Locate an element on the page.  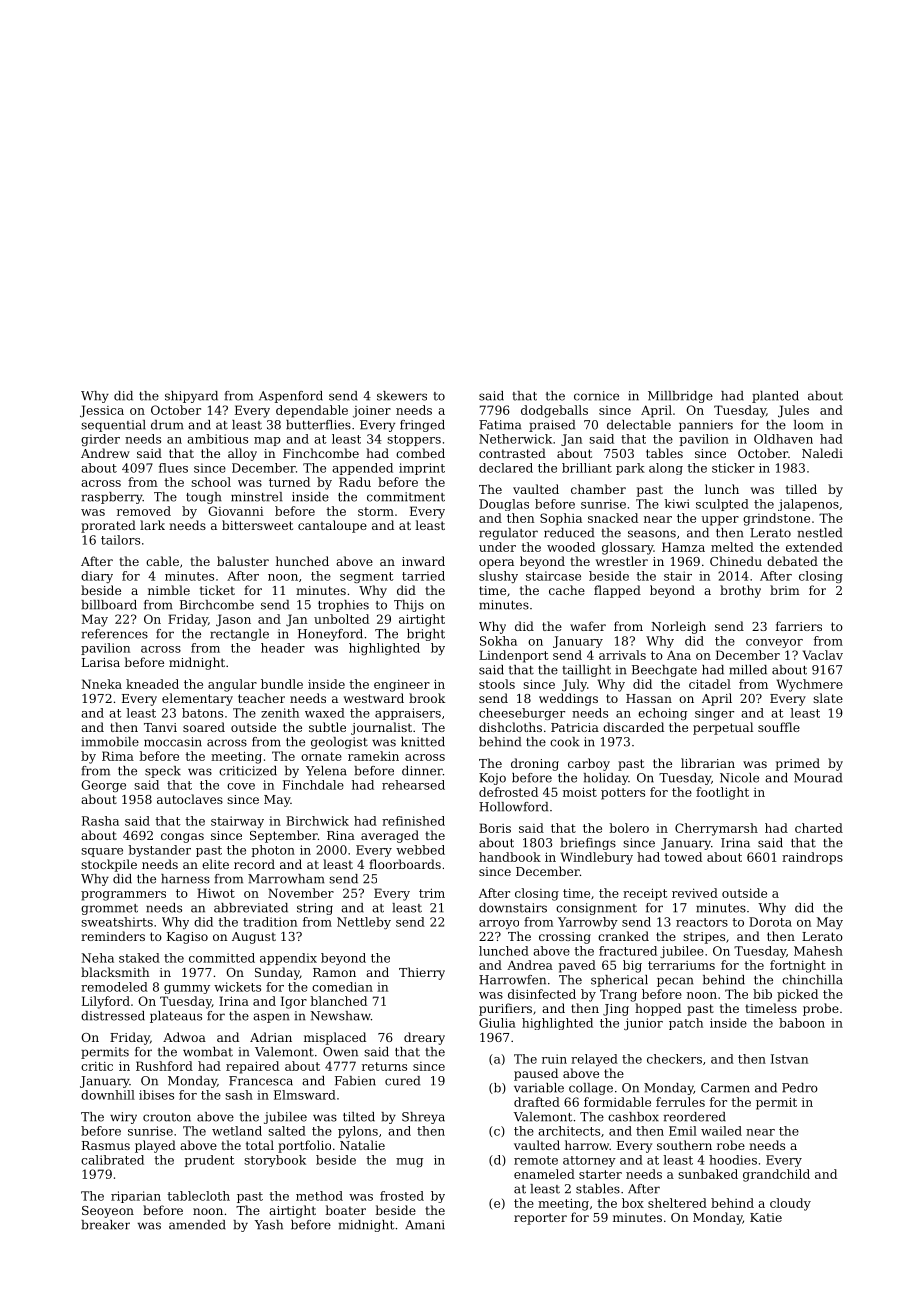
Katie is located at coordinates (766, 1217).
